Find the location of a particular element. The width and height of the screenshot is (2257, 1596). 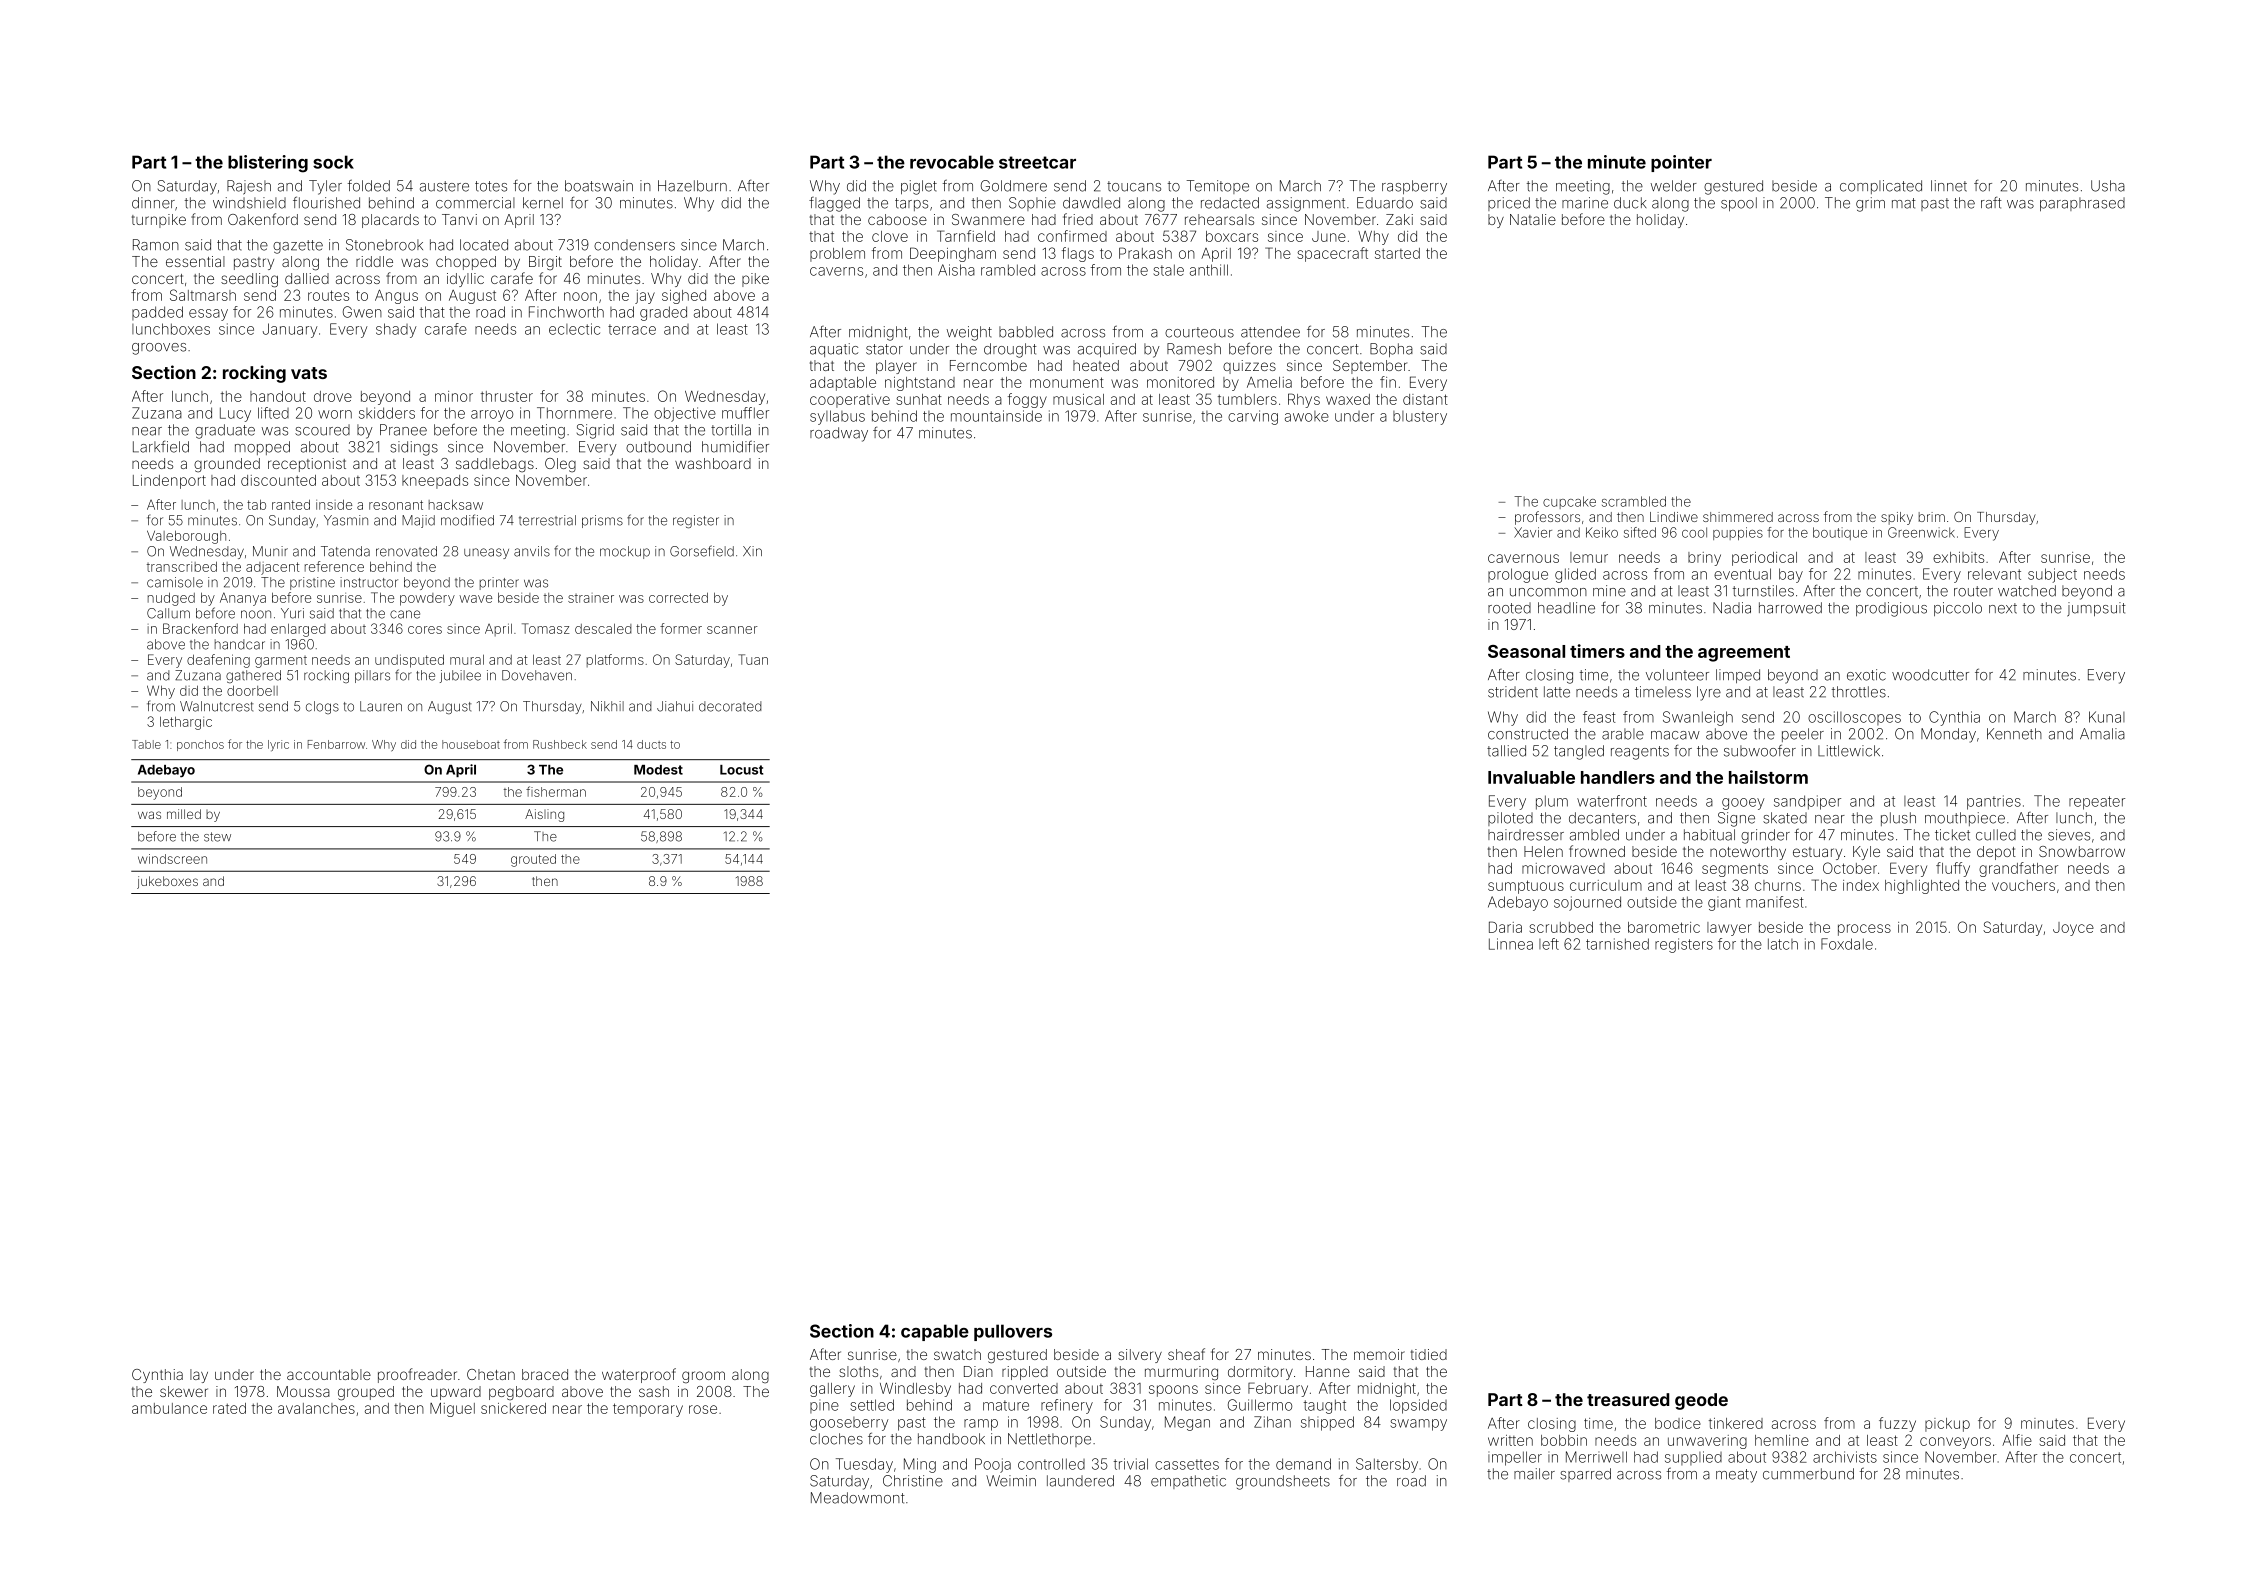

Foxdale is located at coordinates (1847, 944).
